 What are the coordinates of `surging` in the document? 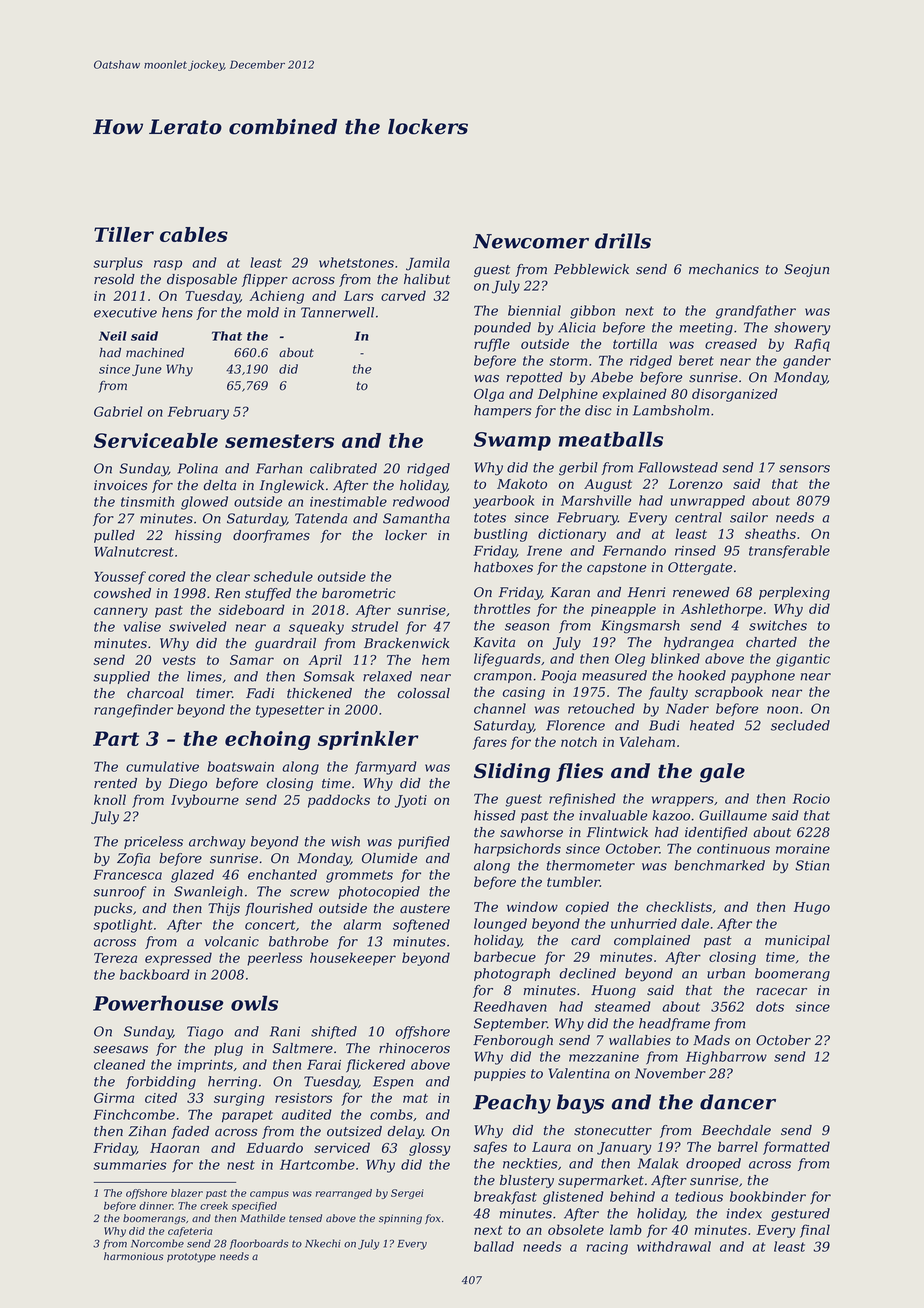 It's located at (239, 1099).
